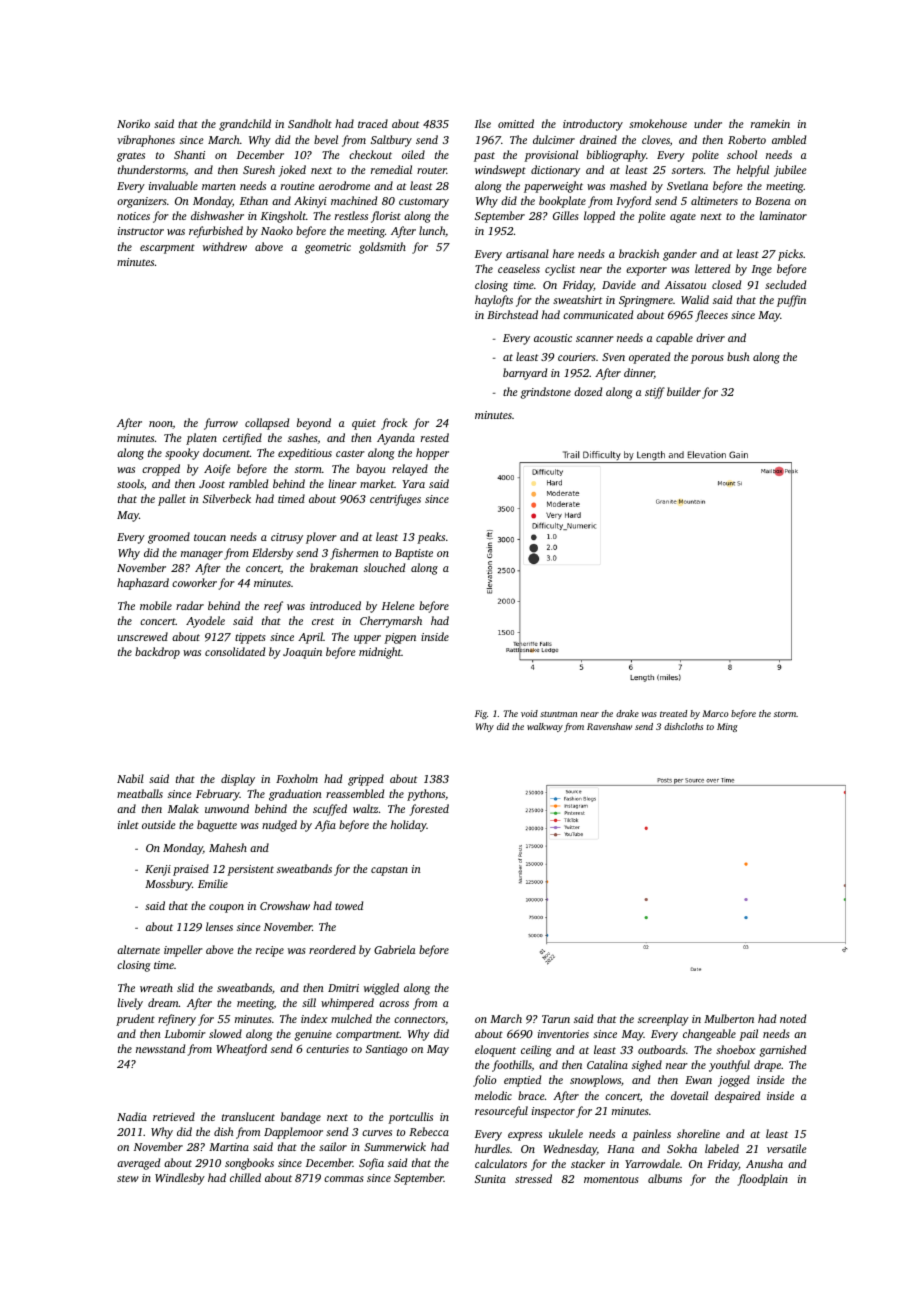  What do you see at coordinates (432, 454) in the image?
I see `hopper` at bounding box center [432, 454].
